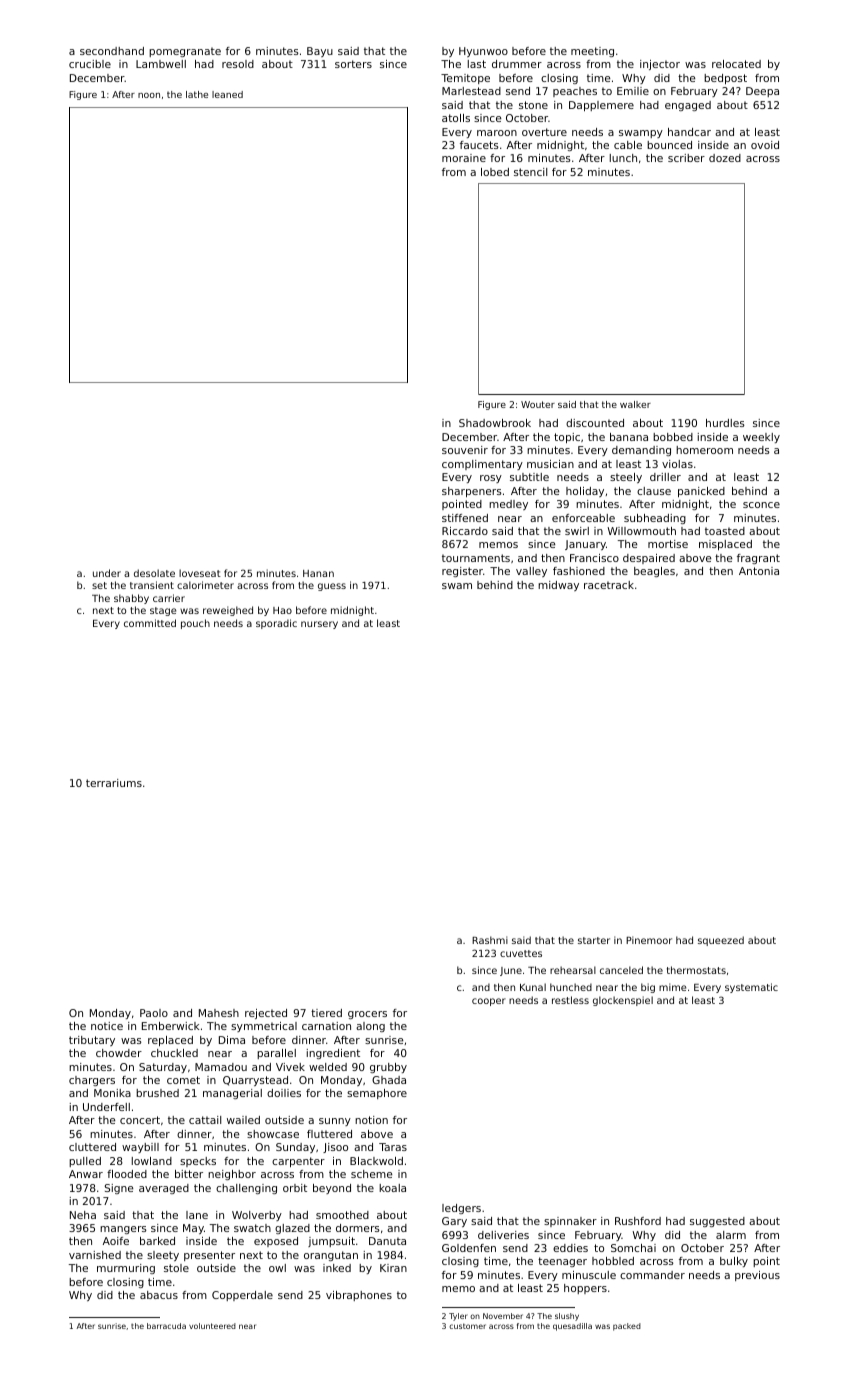 The width and height of the image is (849, 1400). Describe the element at coordinates (185, 52) in the image. I see `pomegranate` at that location.
